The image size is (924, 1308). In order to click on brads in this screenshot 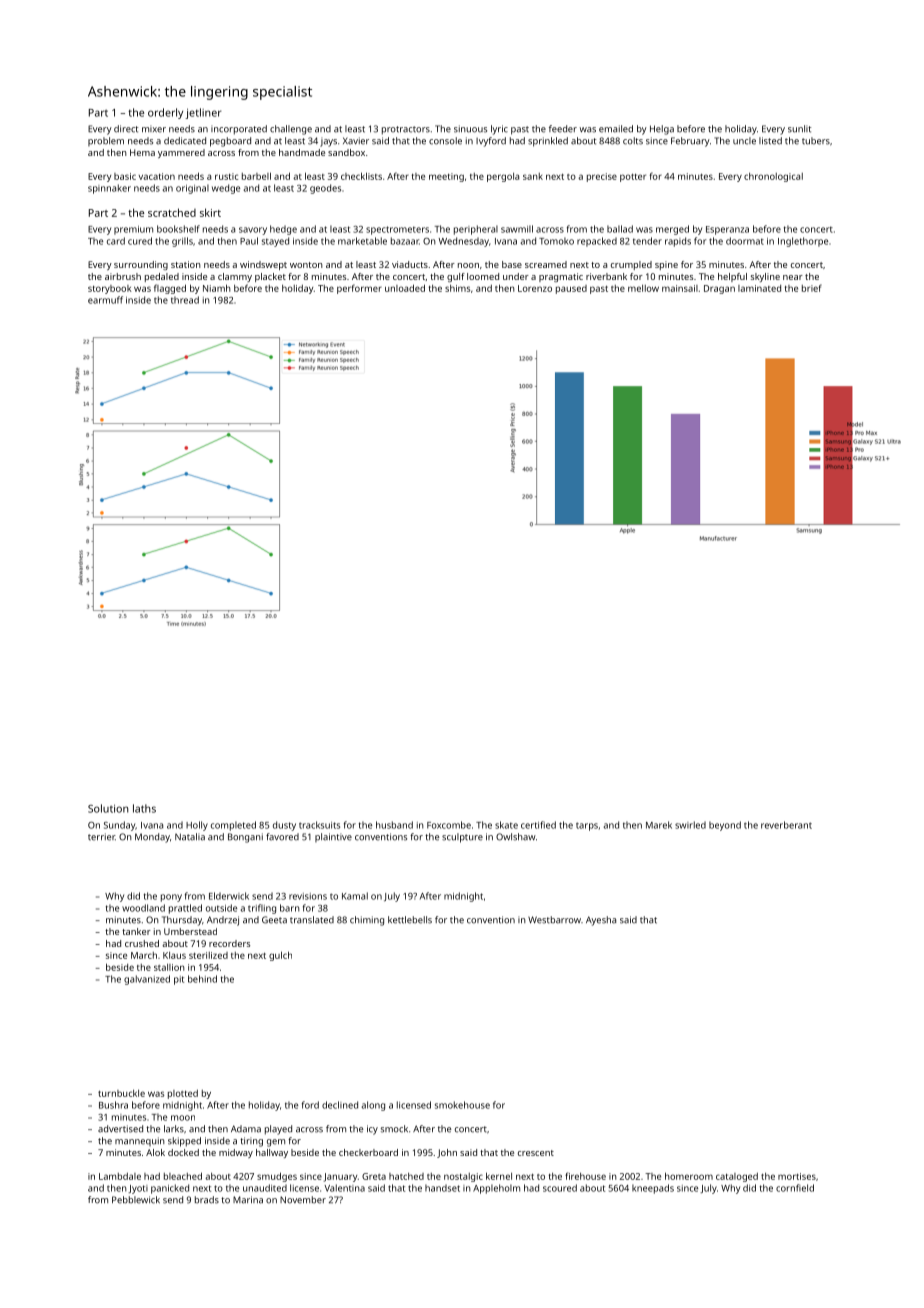, I will do `click(207, 1200)`.
